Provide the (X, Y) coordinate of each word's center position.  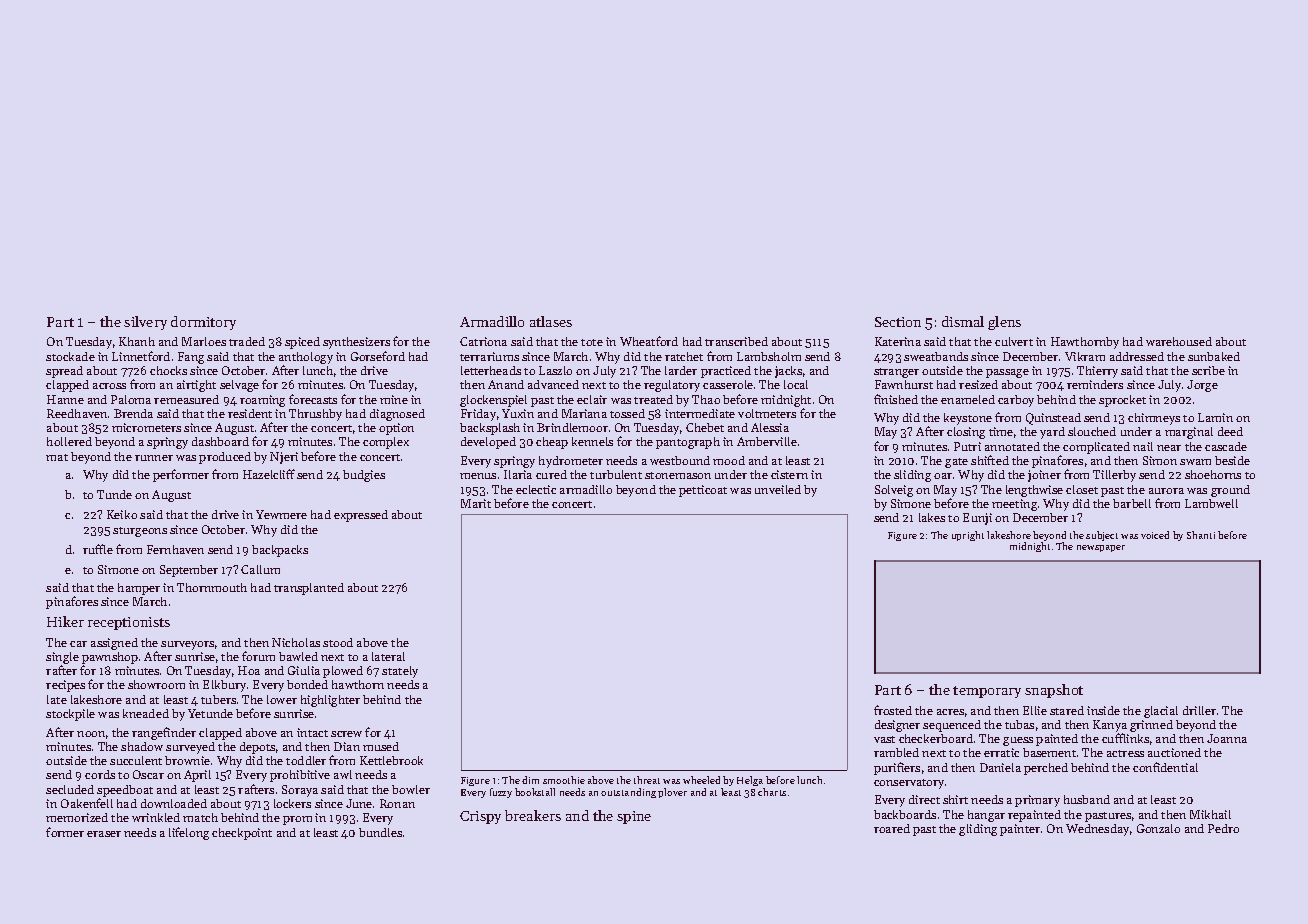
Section (898, 322)
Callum (260, 569)
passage (1007, 373)
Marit (476, 503)
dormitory (203, 323)
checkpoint (242, 834)
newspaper (1101, 548)
